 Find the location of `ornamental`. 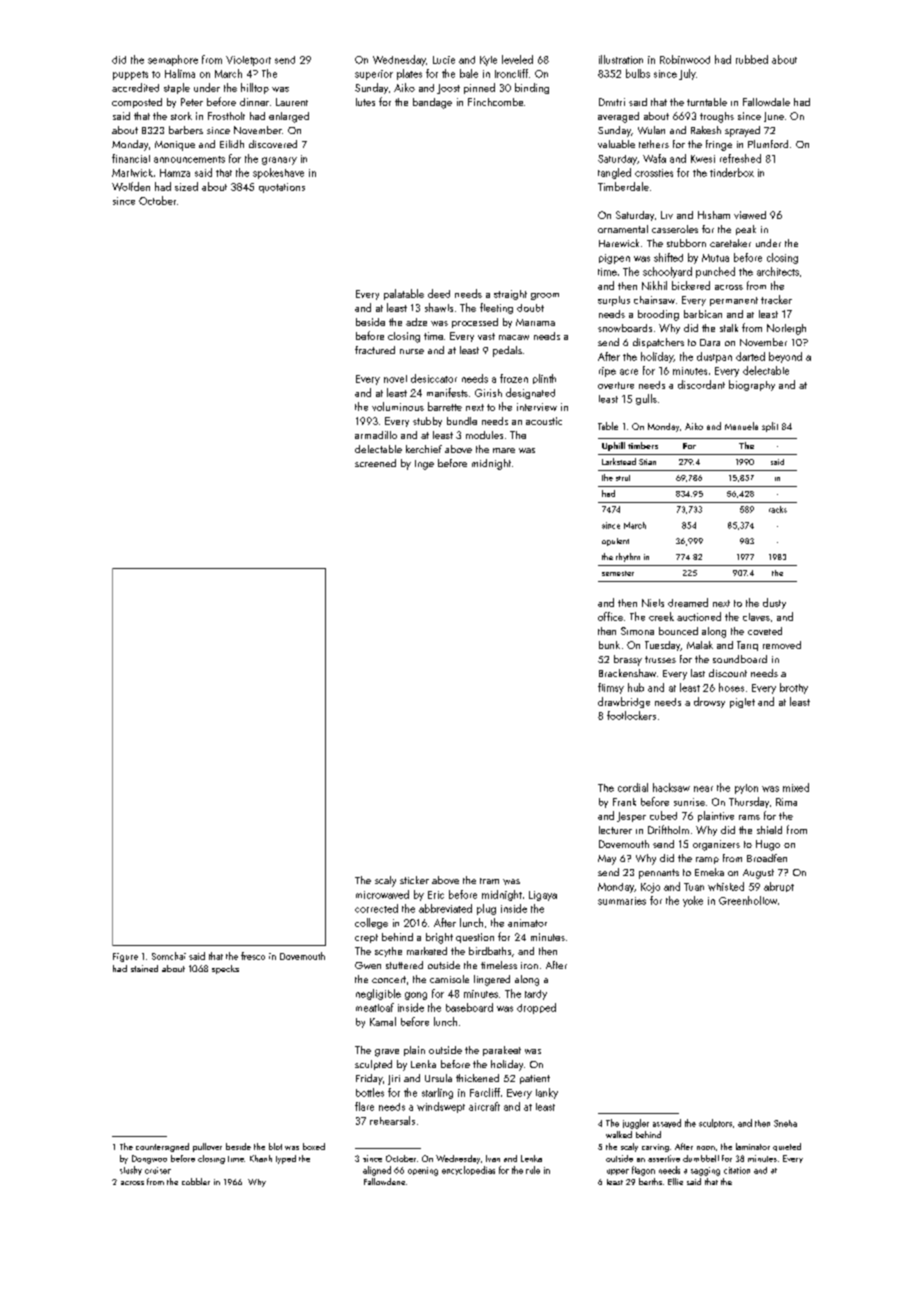

ornamental is located at coordinates (623, 229).
